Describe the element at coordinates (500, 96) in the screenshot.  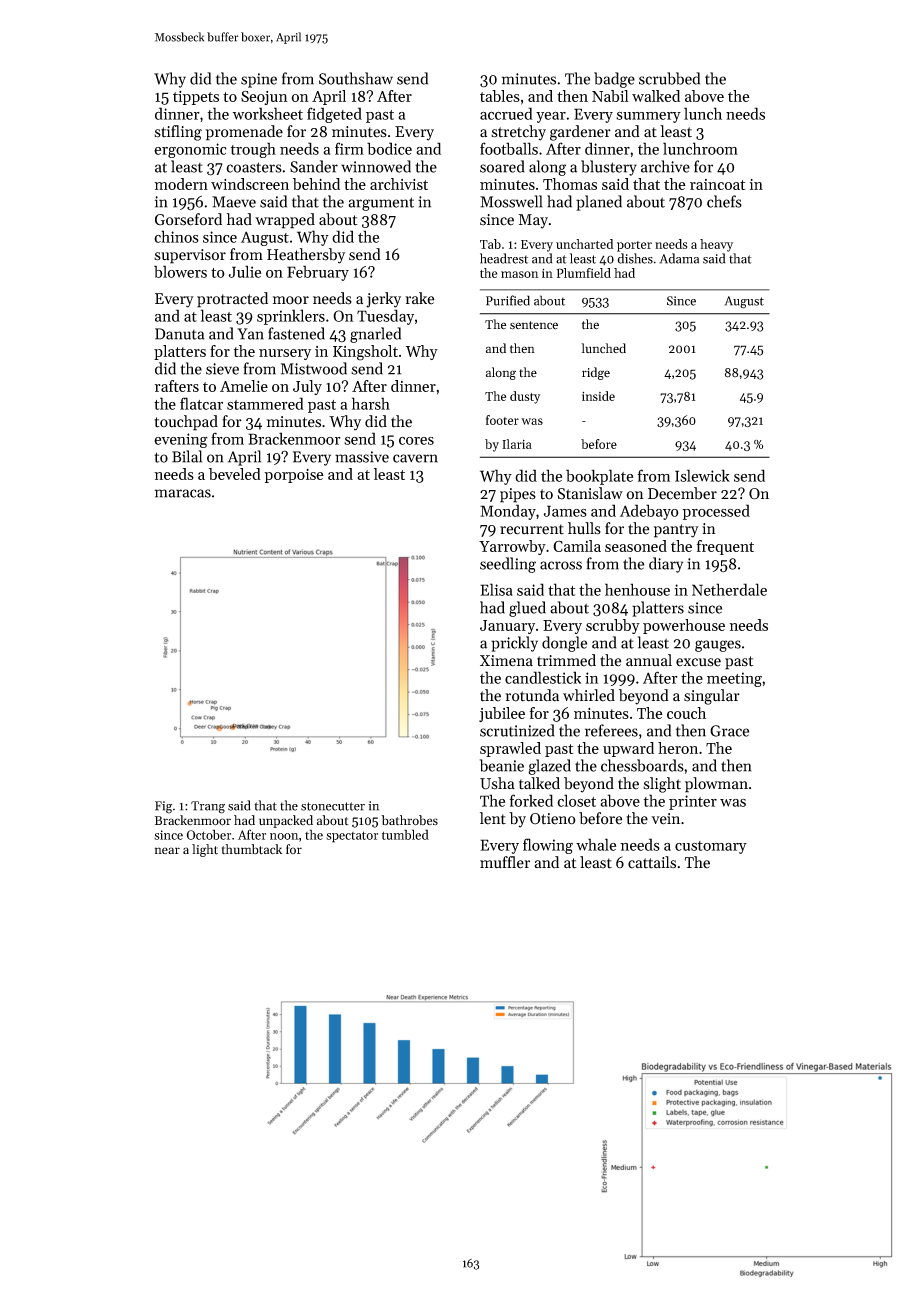
I see `tables` at that location.
